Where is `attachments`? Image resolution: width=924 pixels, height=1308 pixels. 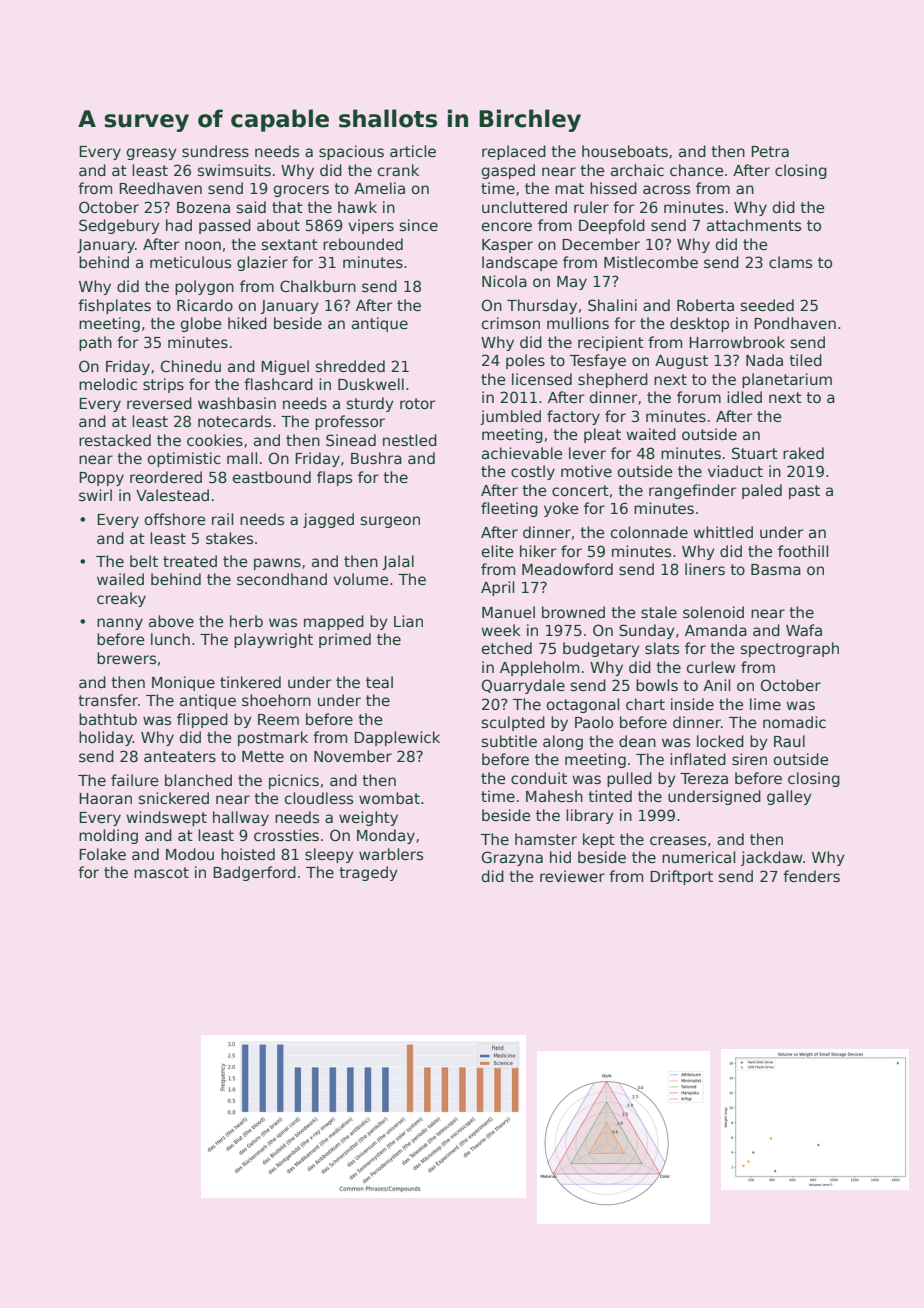
attachments is located at coordinates (754, 225).
